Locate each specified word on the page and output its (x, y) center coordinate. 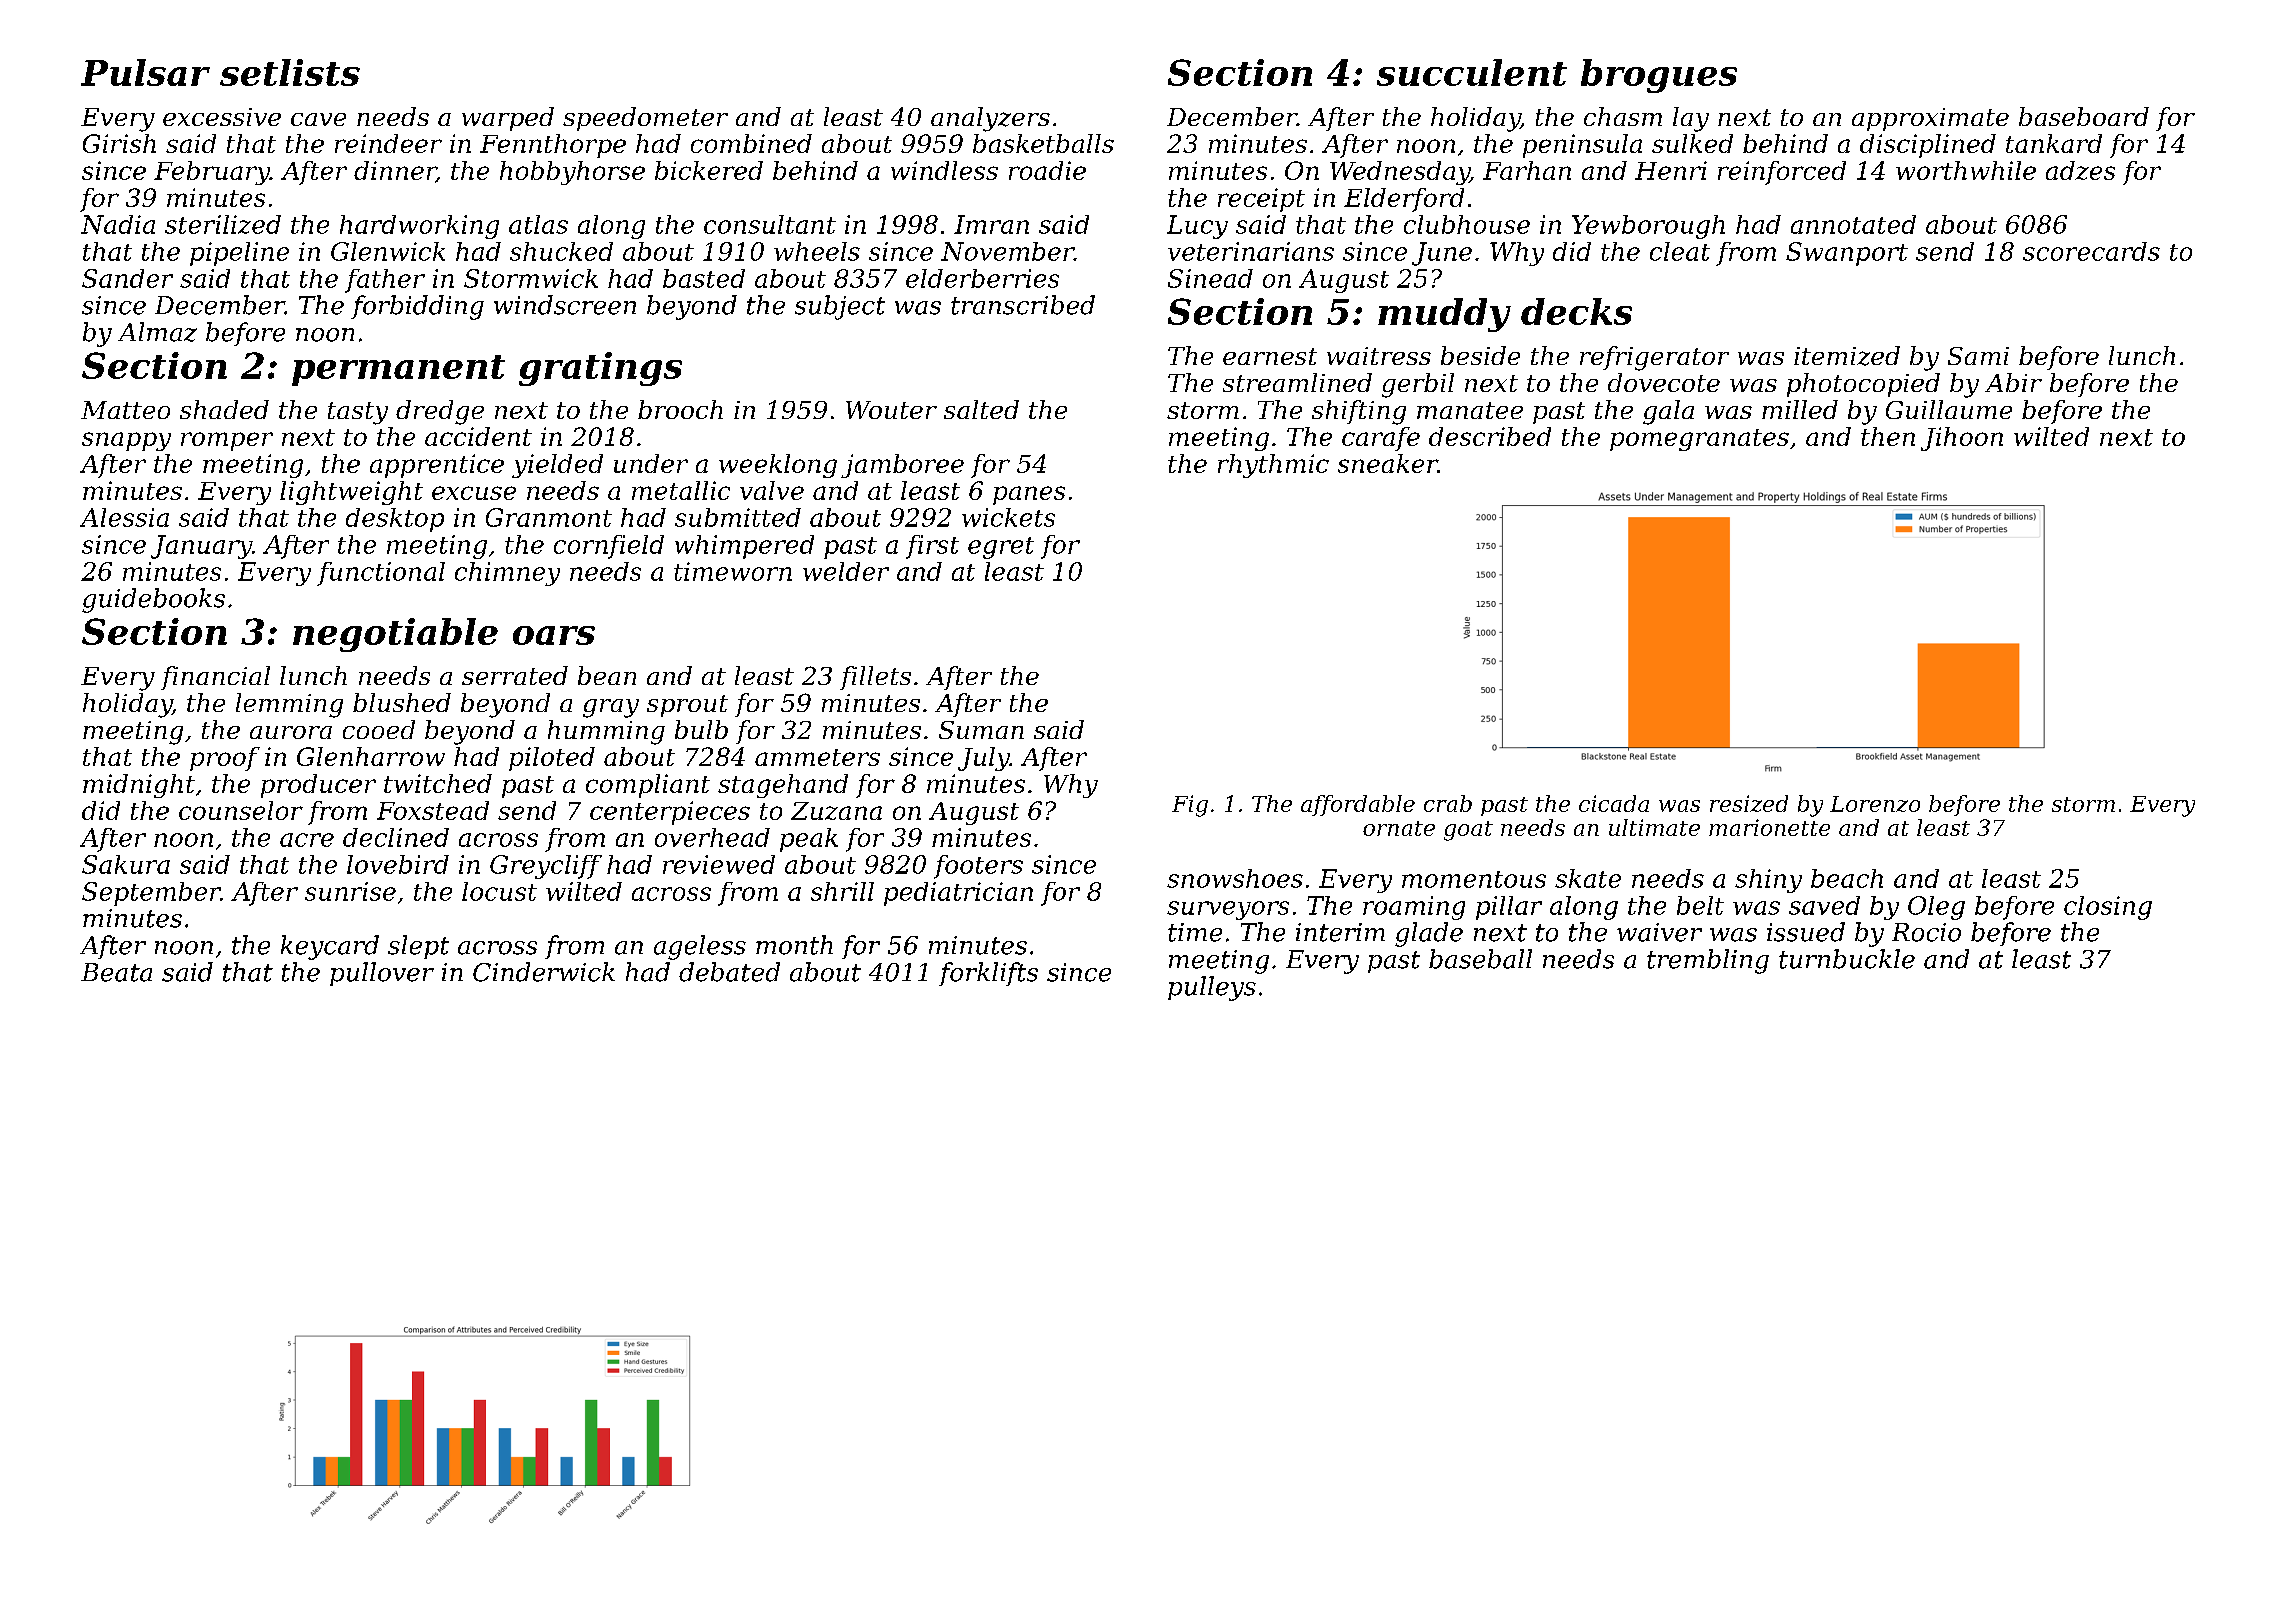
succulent (1472, 72)
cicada (1614, 803)
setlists (290, 72)
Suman (981, 730)
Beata (116, 972)
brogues (1659, 76)
